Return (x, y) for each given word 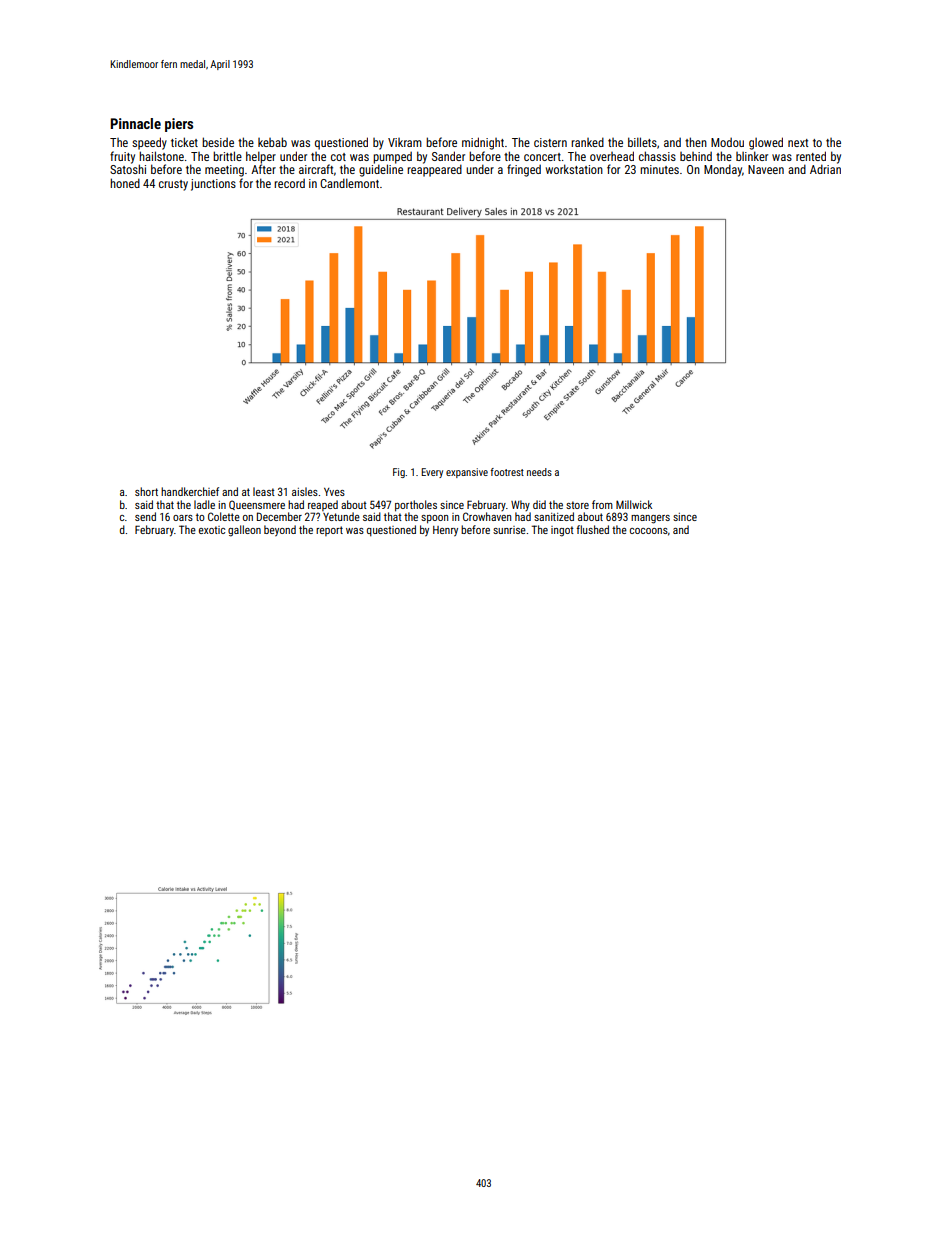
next (798, 143)
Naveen (766, 169)
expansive (467, 473)
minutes (659, 169)
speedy (149, 143)
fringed (524, 170)
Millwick (634, 504)
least (264, 491)
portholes (416, 506)
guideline (381, 170)
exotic (212, 530)
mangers (650, 519)
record (289, 183)
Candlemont (349, 183)
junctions (213, 185)
